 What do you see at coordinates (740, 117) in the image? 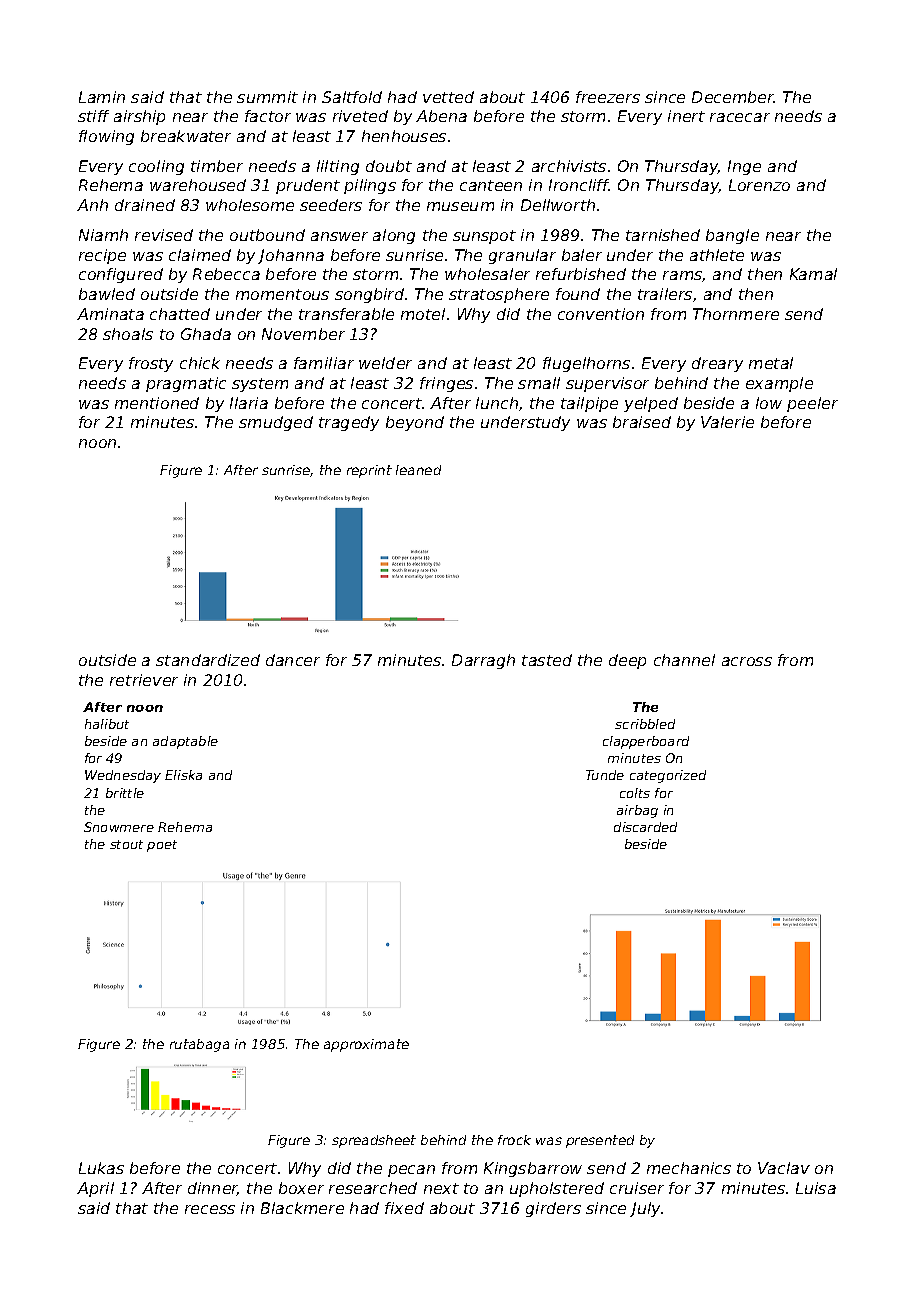
I see `racecar` at bounding box center [740, 117].
